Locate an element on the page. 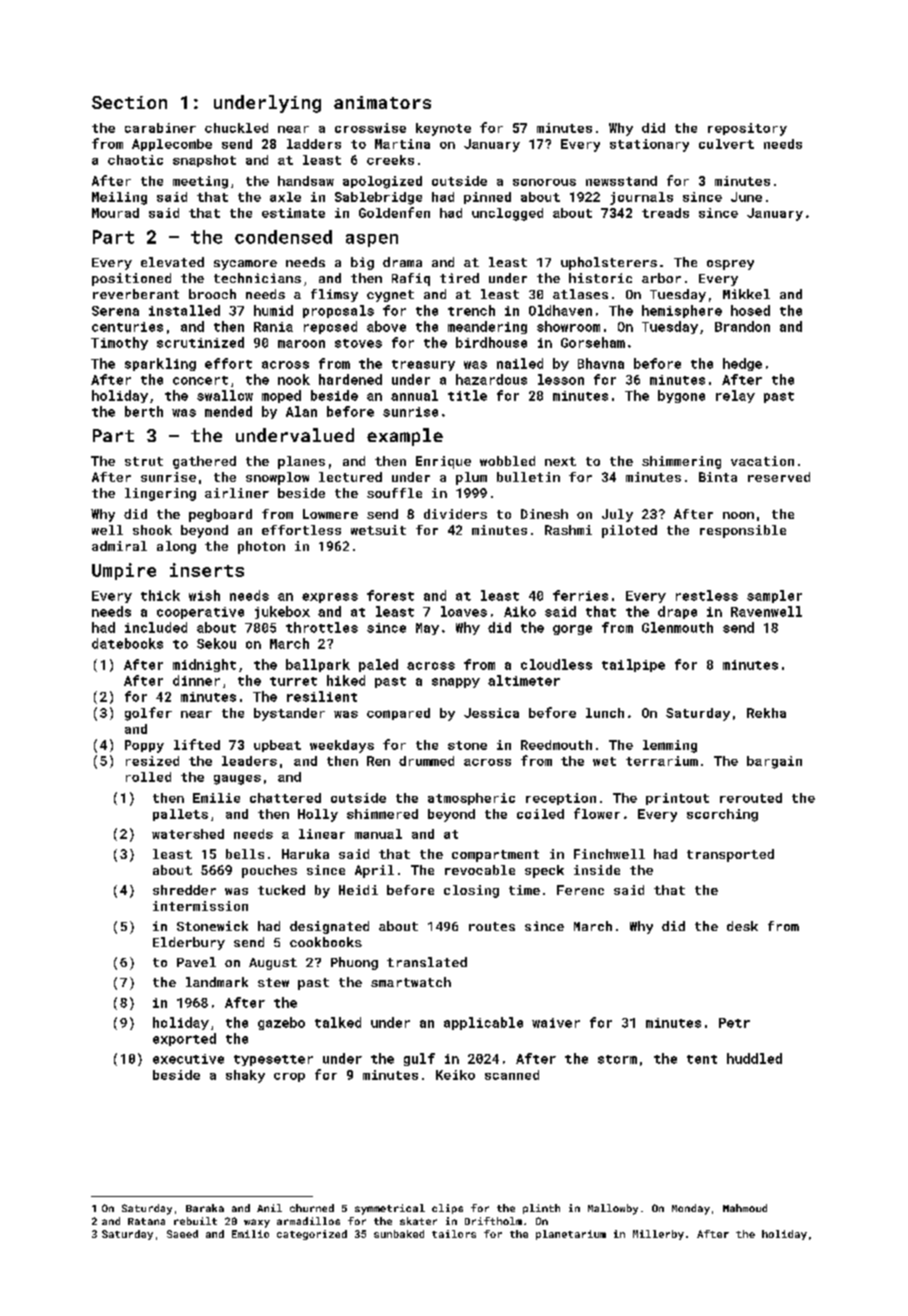 This page has height=1316, width=908. dinner is located at coordinates (196, 680).
